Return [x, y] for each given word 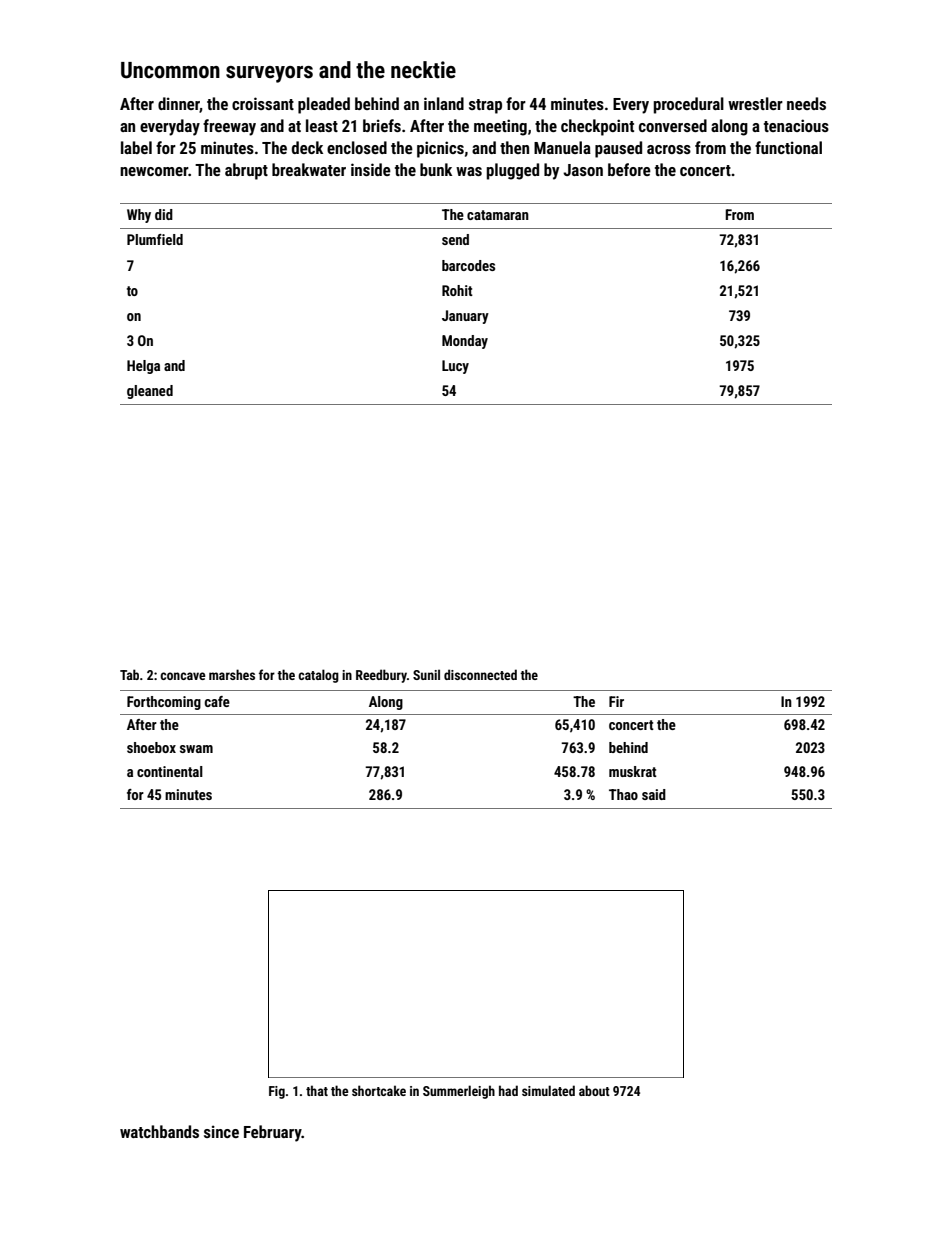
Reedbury [381, 676]
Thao [623, 794]
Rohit [457, 290]
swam [196, 749]
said [654, 794]
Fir [616, 701]
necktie [423, 70]
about [594, 1090]
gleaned [150, 392]
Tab [129, 674]
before [629, 169]
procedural [689, 105]
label [136, 147]
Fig [277, 1092]
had [508, 1090]
